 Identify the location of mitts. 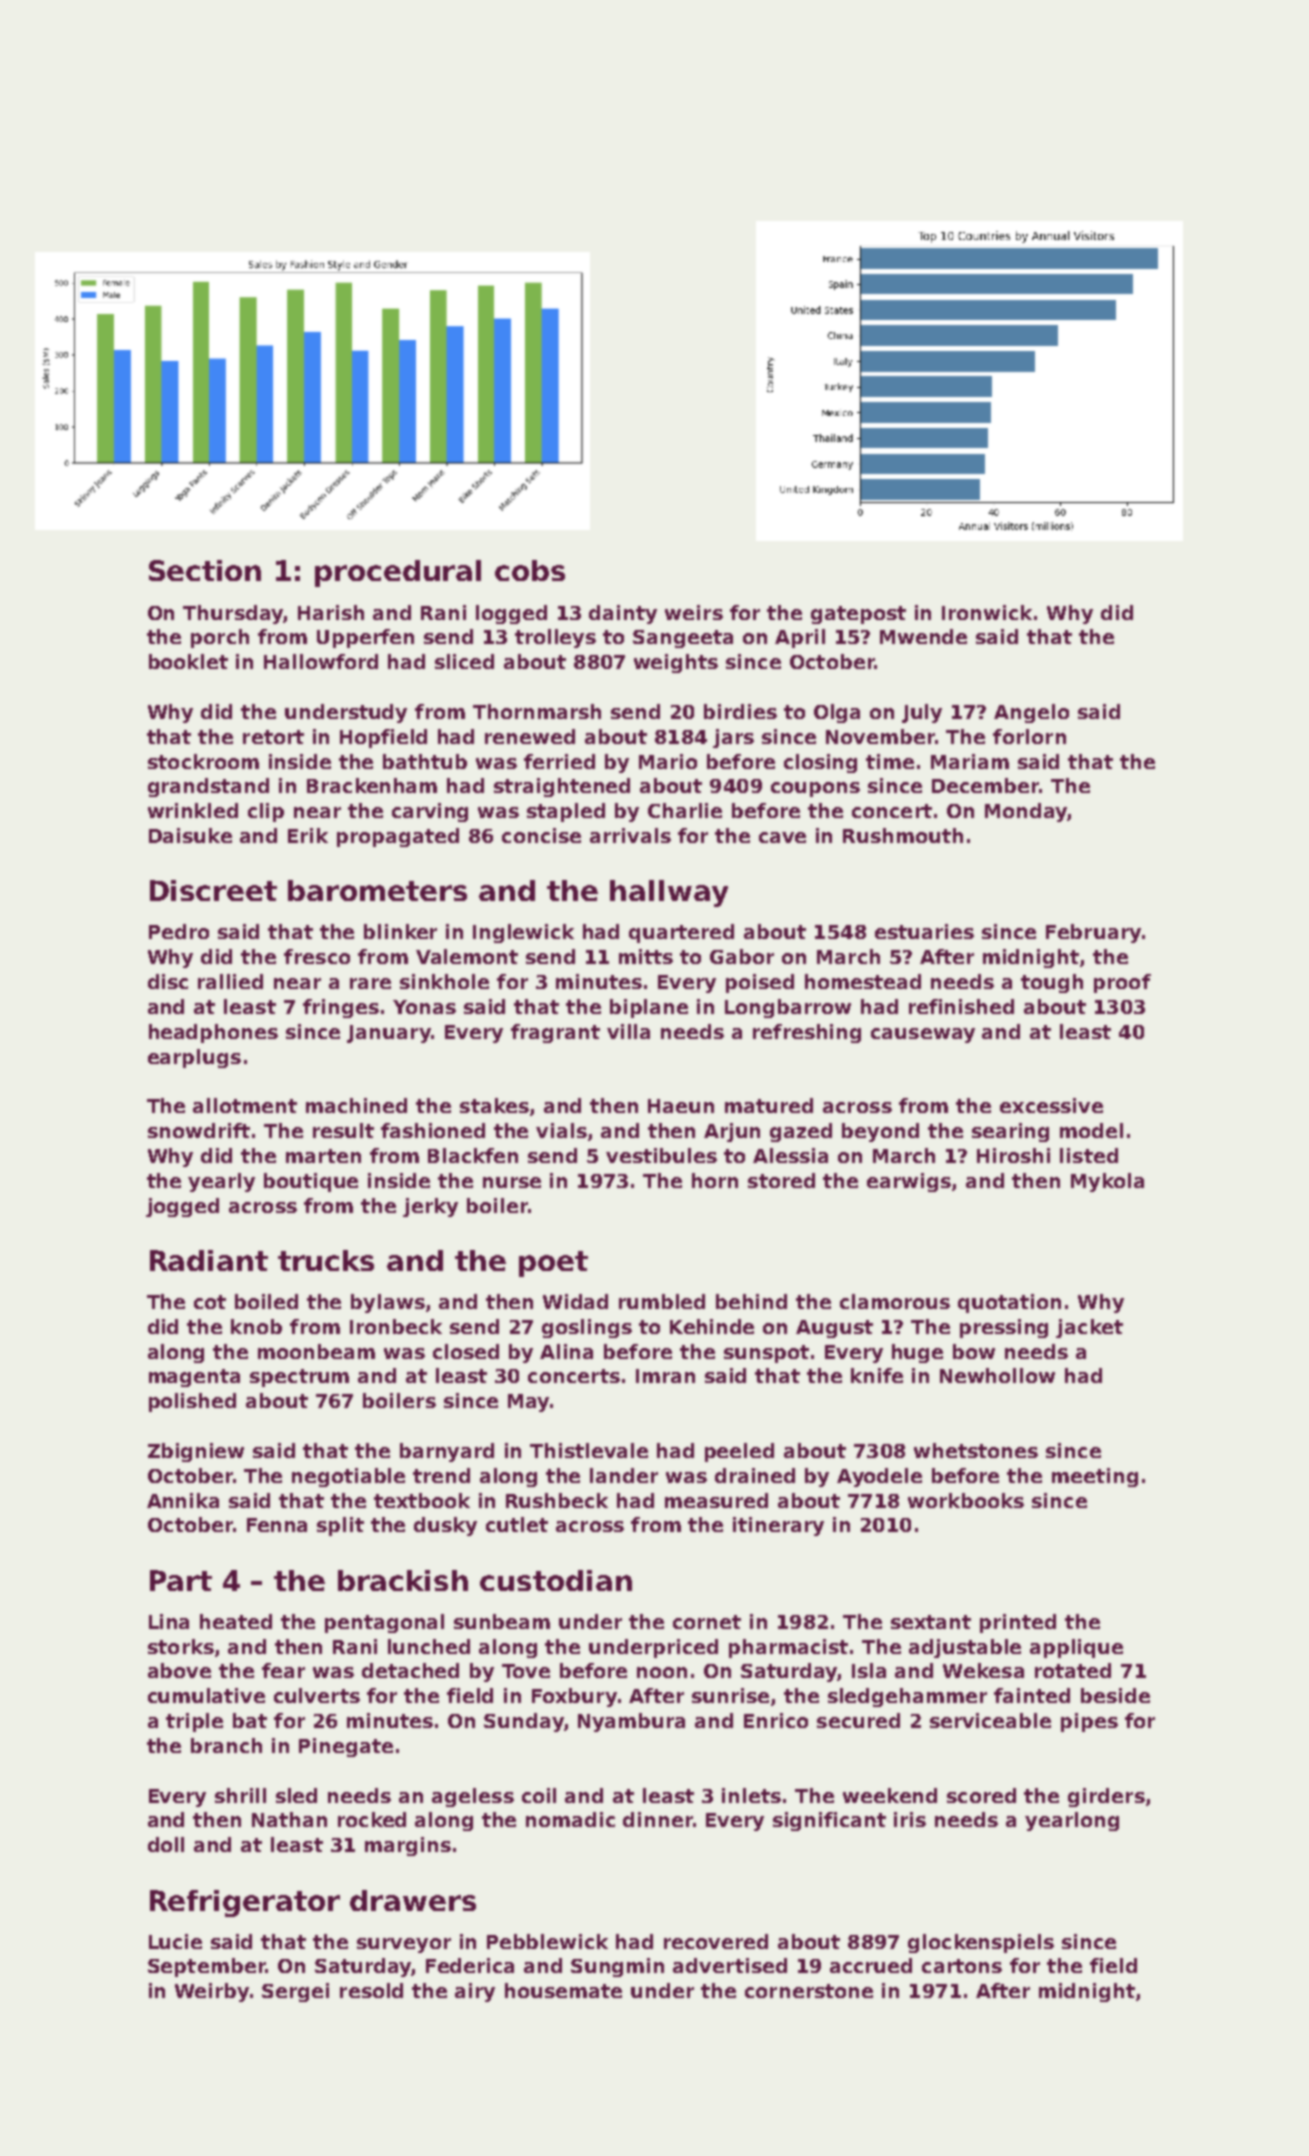
(646, 956).
